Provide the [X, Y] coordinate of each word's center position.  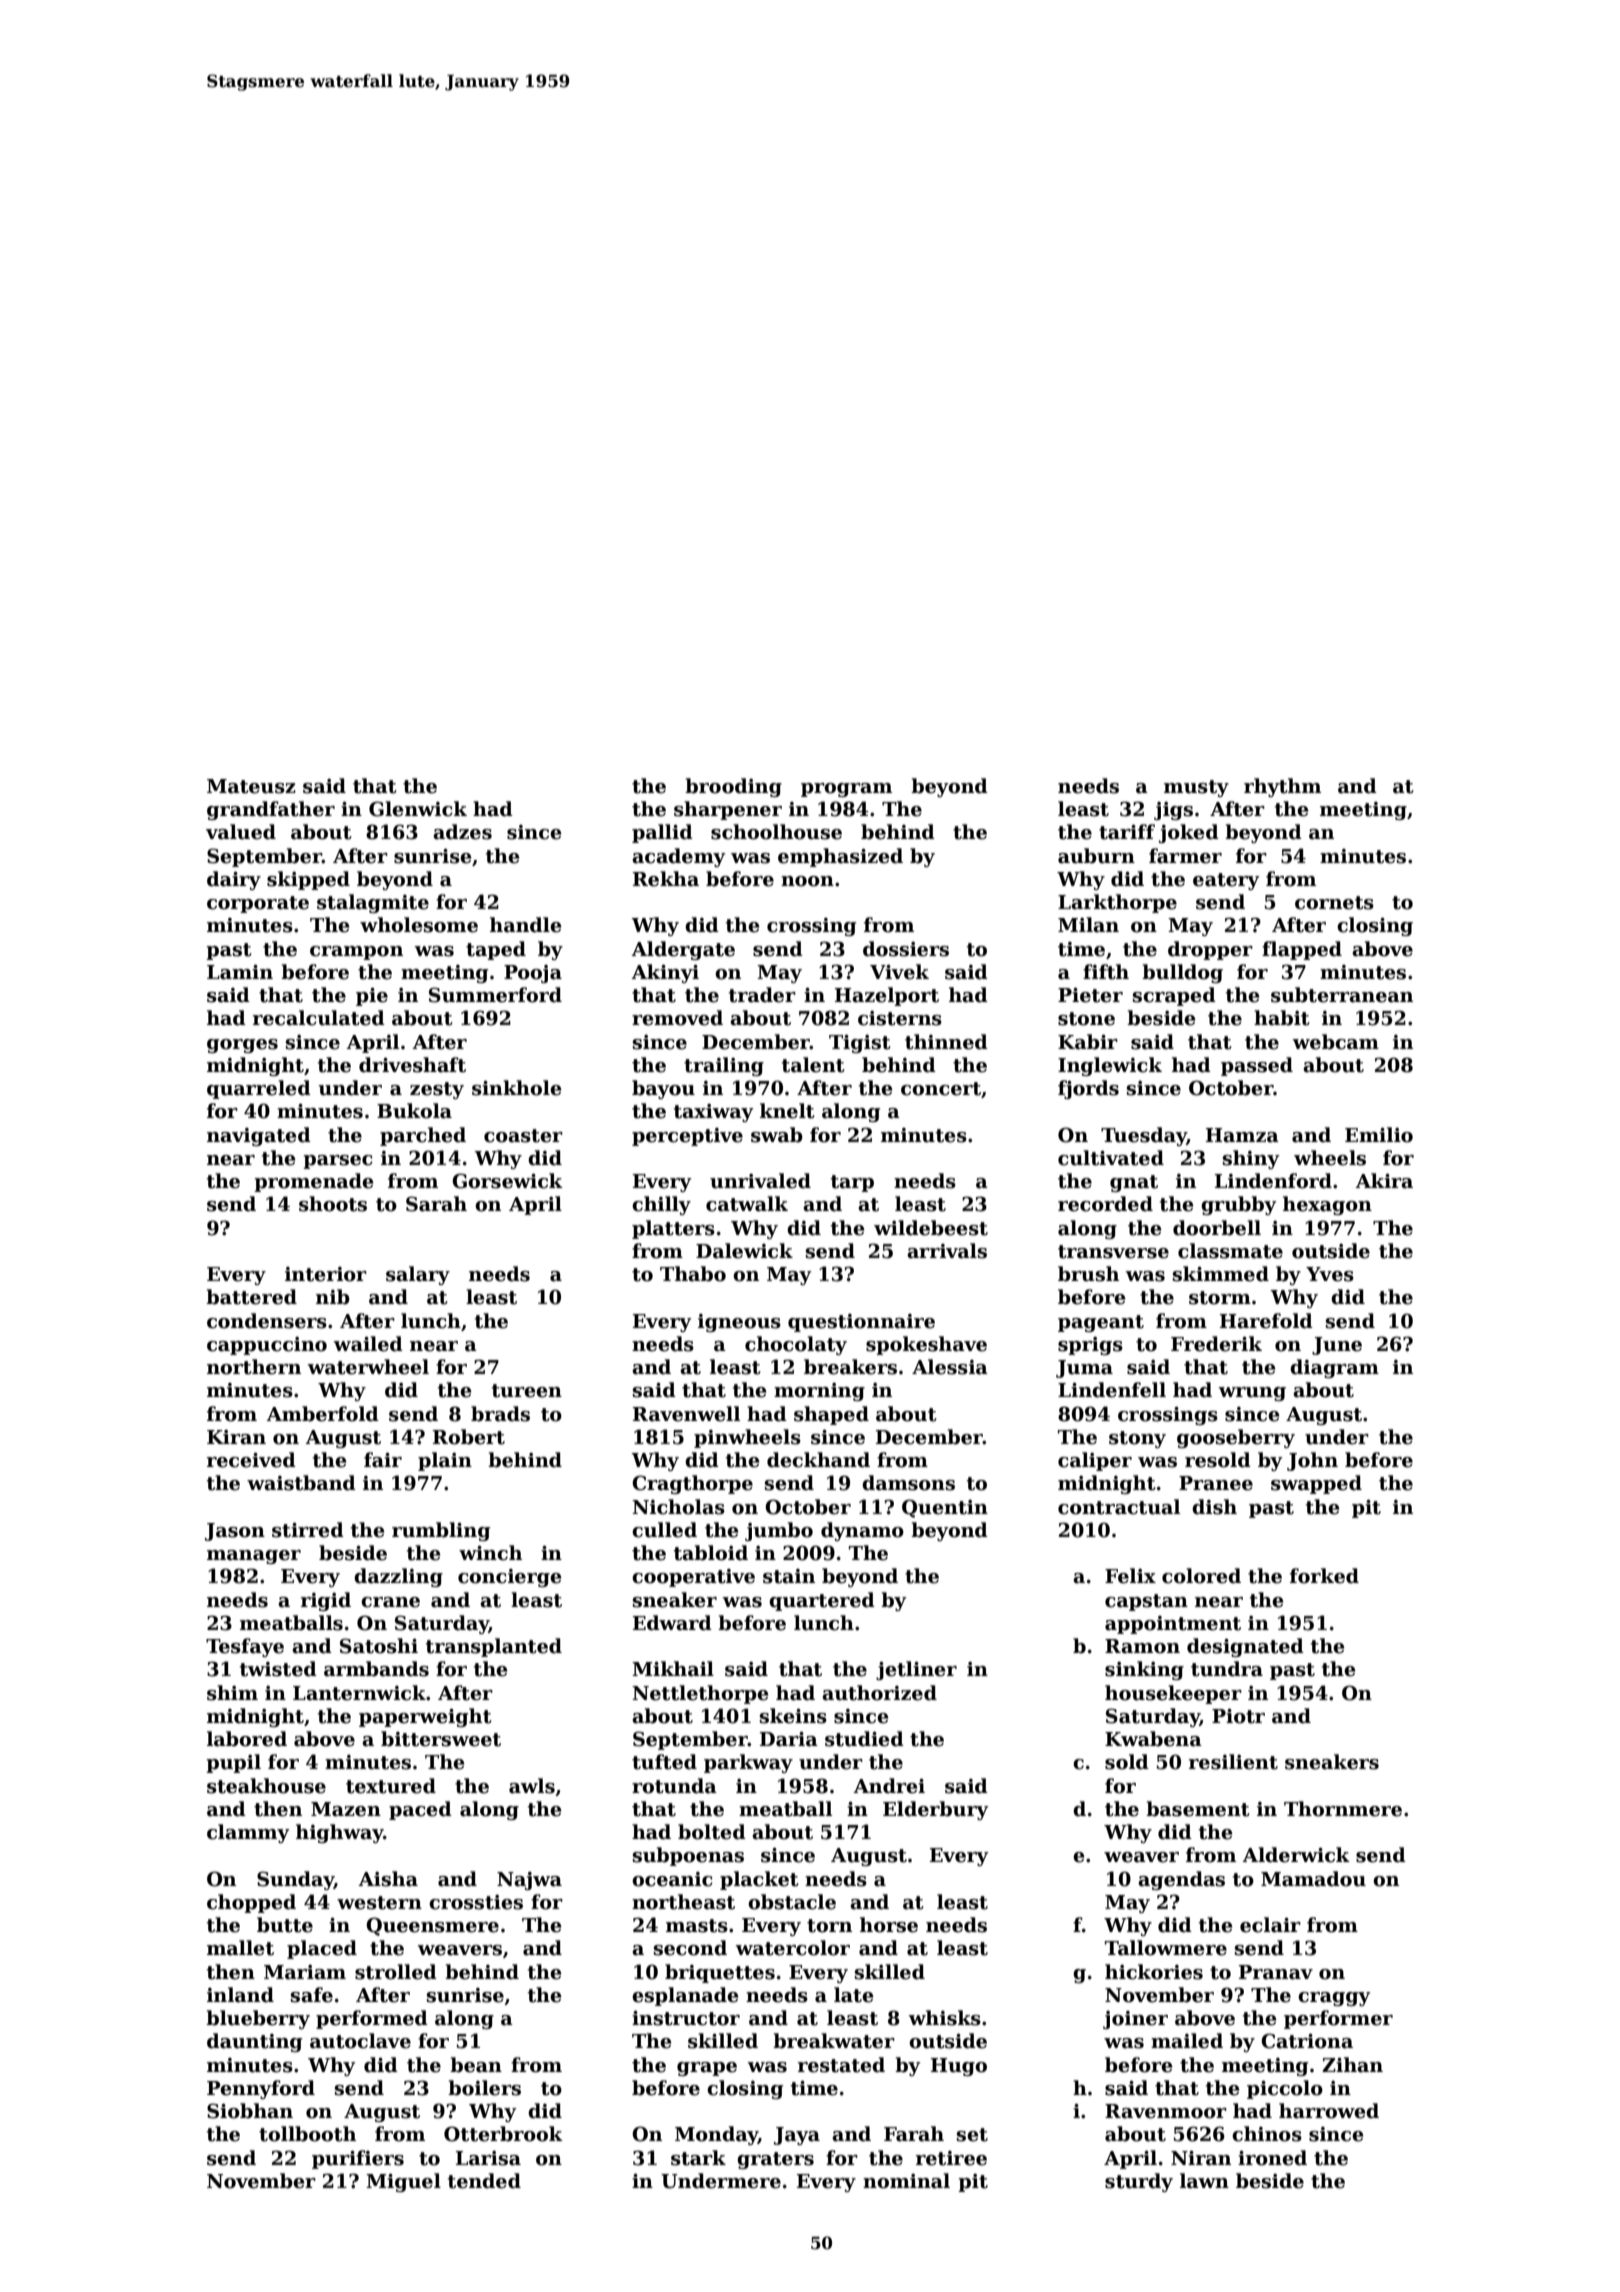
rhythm [1282, 787]
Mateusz [251, 786]
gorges [242, 1046]
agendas [1181, 1880]
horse [889, 1925]
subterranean [1342, 995]
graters [775, 2160]
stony [1137, 1439]
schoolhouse [776, 832]
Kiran [236, 1437]
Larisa [488, 2158]
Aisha [388, 1879]
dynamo [862, 1531]
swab [777, 1135]
